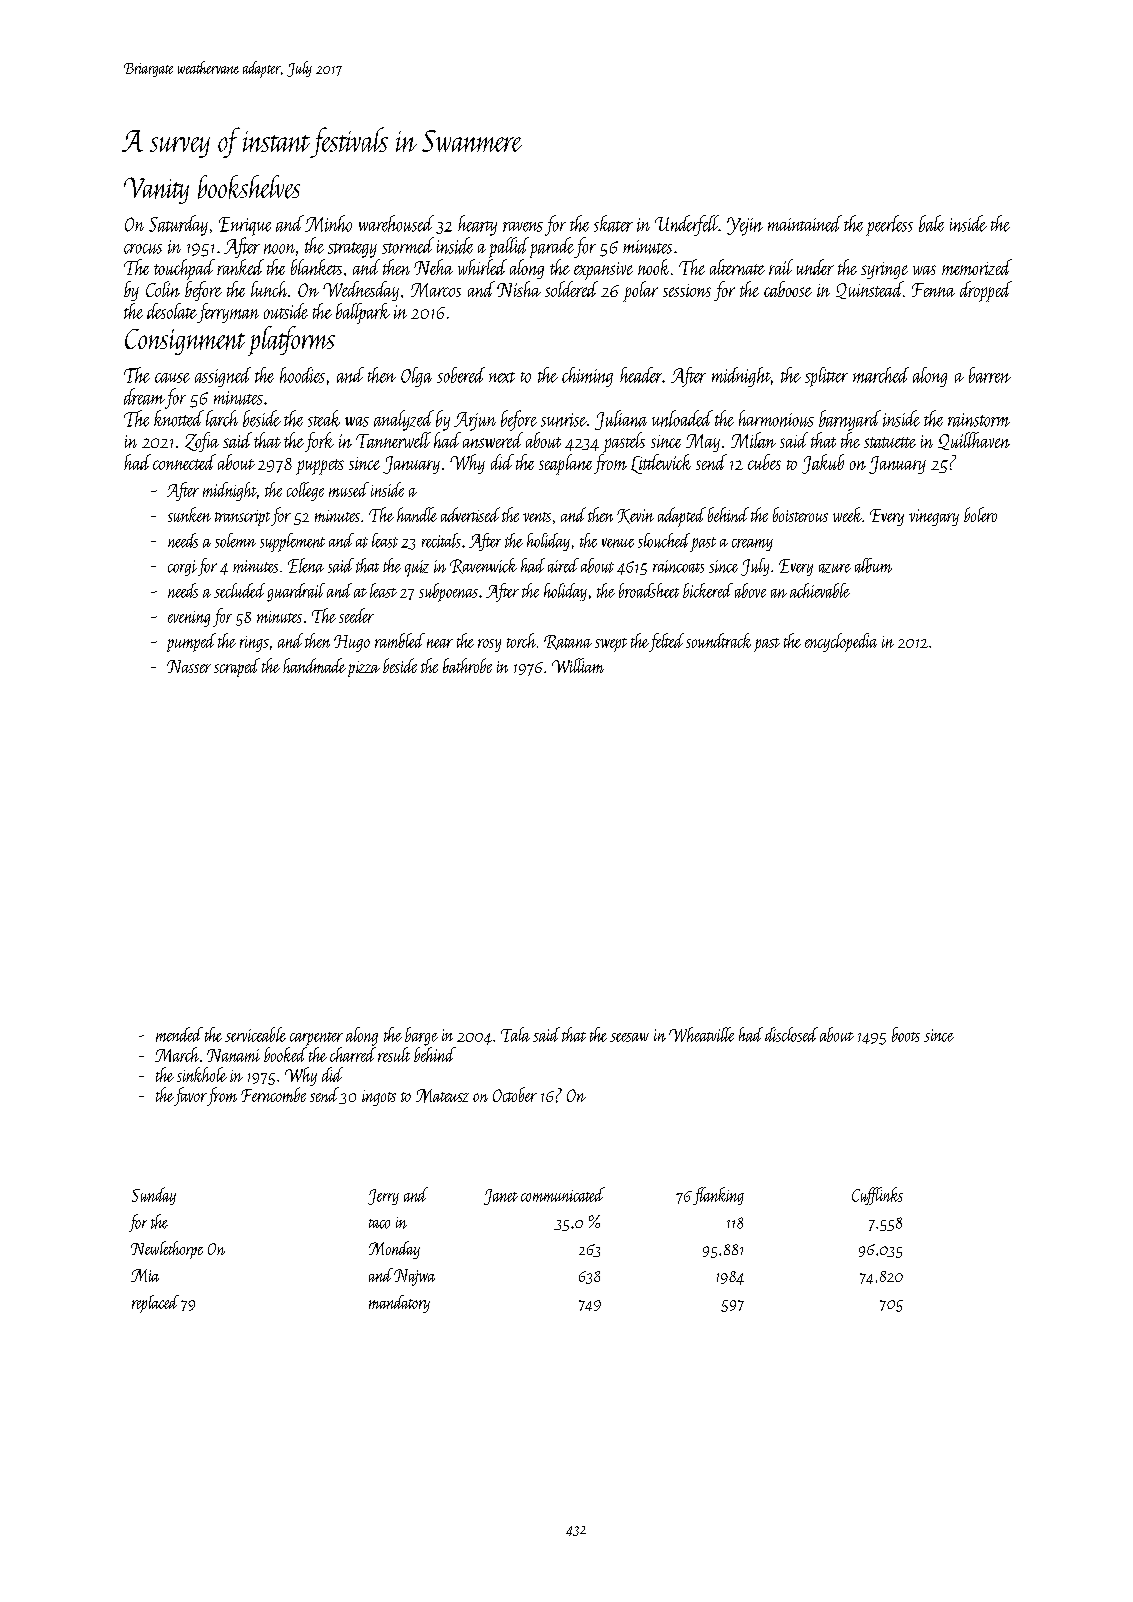 The height and width of the document is (1602, 1133). What do you see at coordinates (906, 1034) in the document?
I see `boots` at bounding box center [906, 1034].
